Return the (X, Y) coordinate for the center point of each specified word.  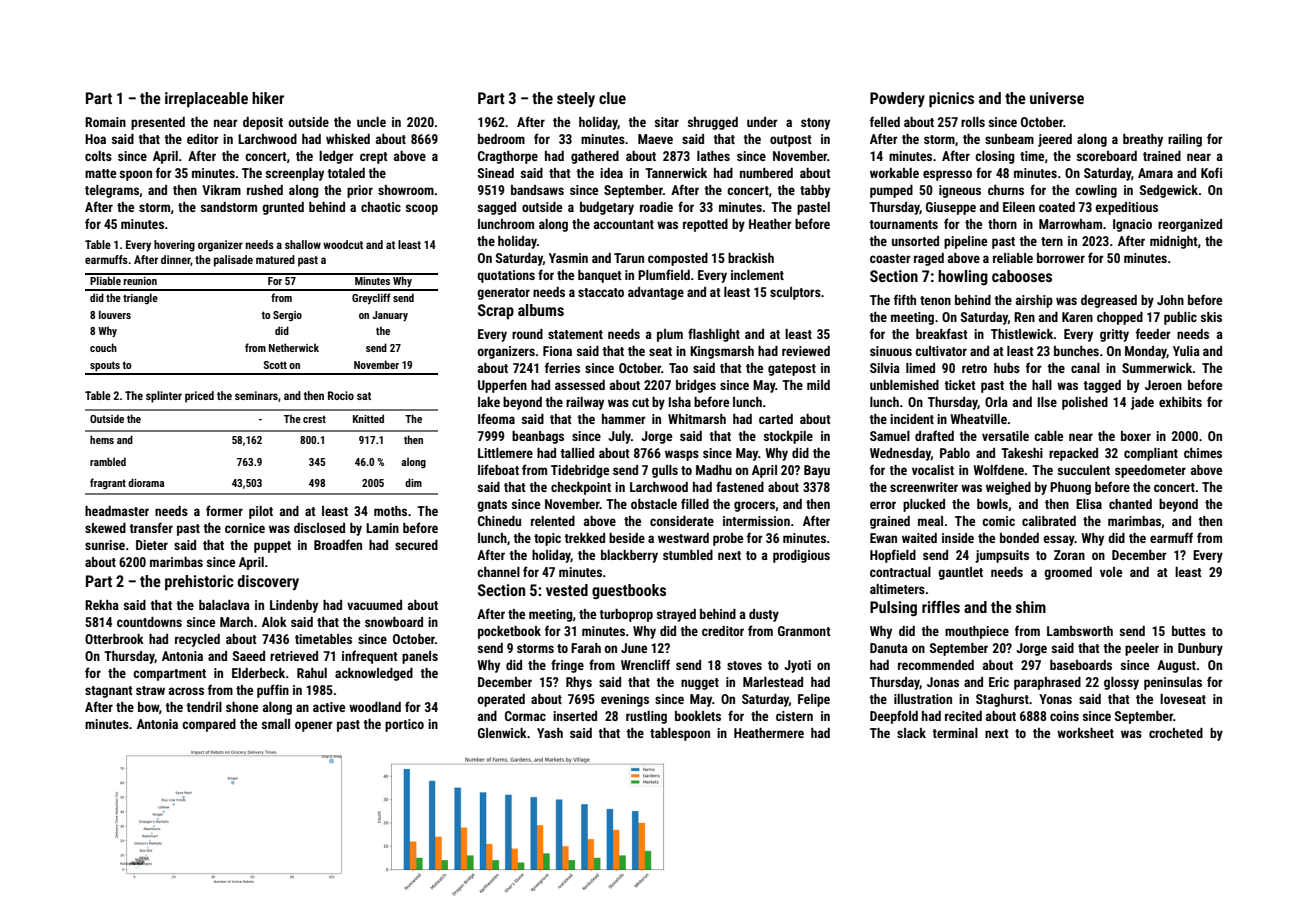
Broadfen (338, 544)
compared (209, 725)
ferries (562, 367)
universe (1057, 98)
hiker (268, 98)
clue (612, 98)
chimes (1203, 453)
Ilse (1047, 402)
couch (103, 347)
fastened (740, 486)
